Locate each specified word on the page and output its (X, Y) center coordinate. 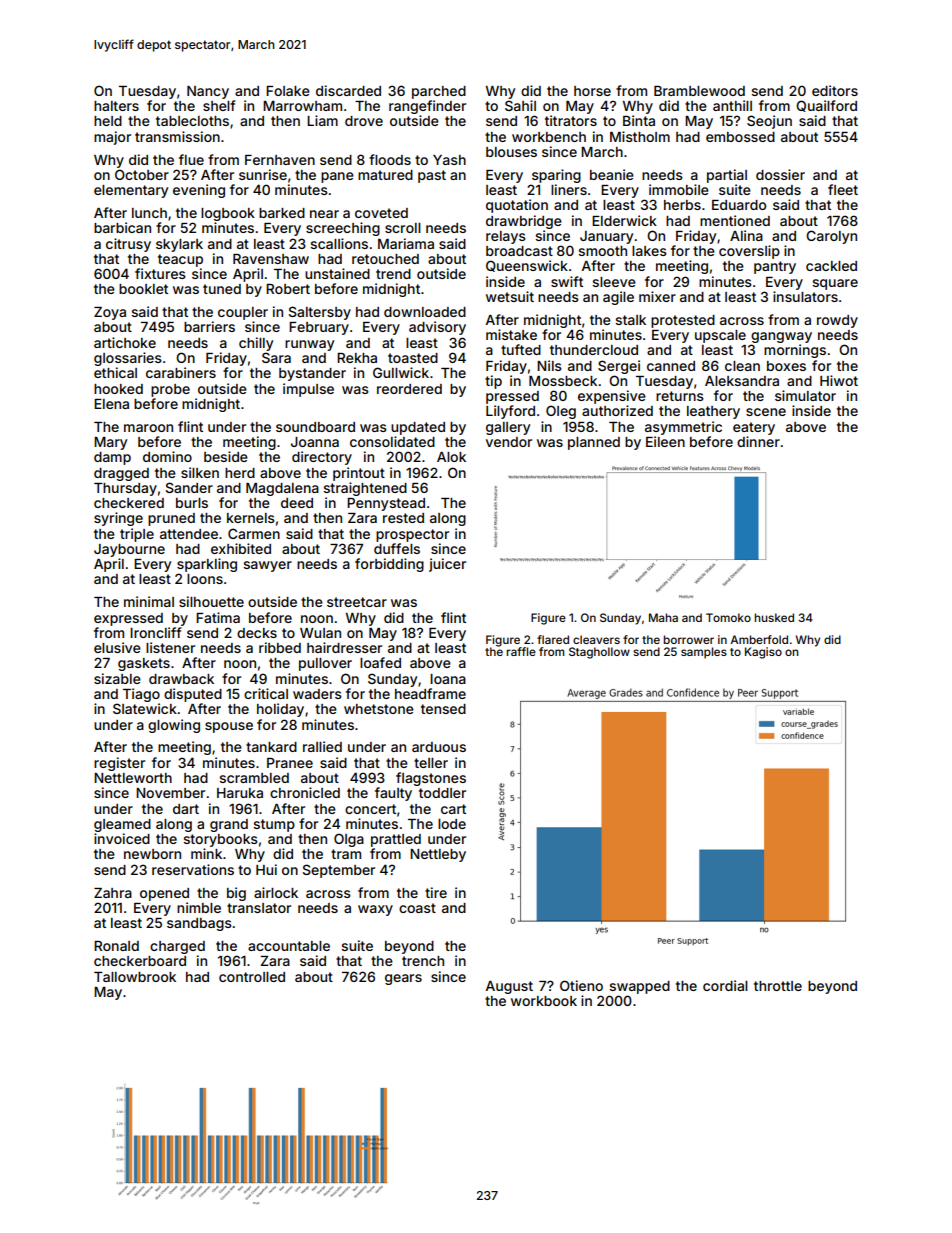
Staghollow (599, 653)
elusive (117, 647)
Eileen (665, 441)
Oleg (561, 412)
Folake (288, 91)
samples (704, 653)
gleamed (122, 825)
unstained (337, 273)
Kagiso (763, 653)
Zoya (110, 313)
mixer (657, 296)
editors (835, 90)
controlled (252, 977)
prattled (396, 840)
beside (226, 456)
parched (439, 92)
